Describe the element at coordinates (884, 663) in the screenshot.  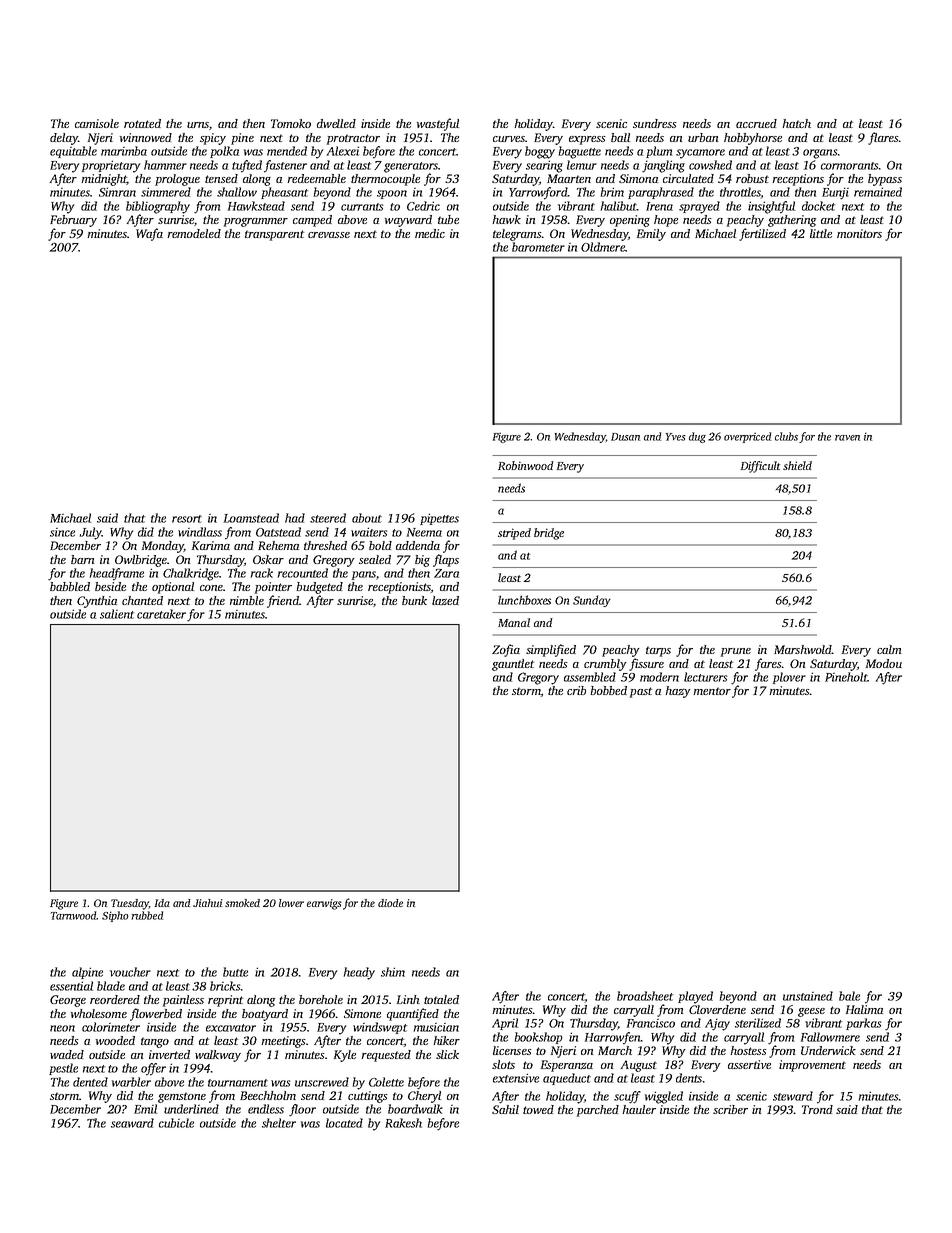
I see `Modou` at that location.
